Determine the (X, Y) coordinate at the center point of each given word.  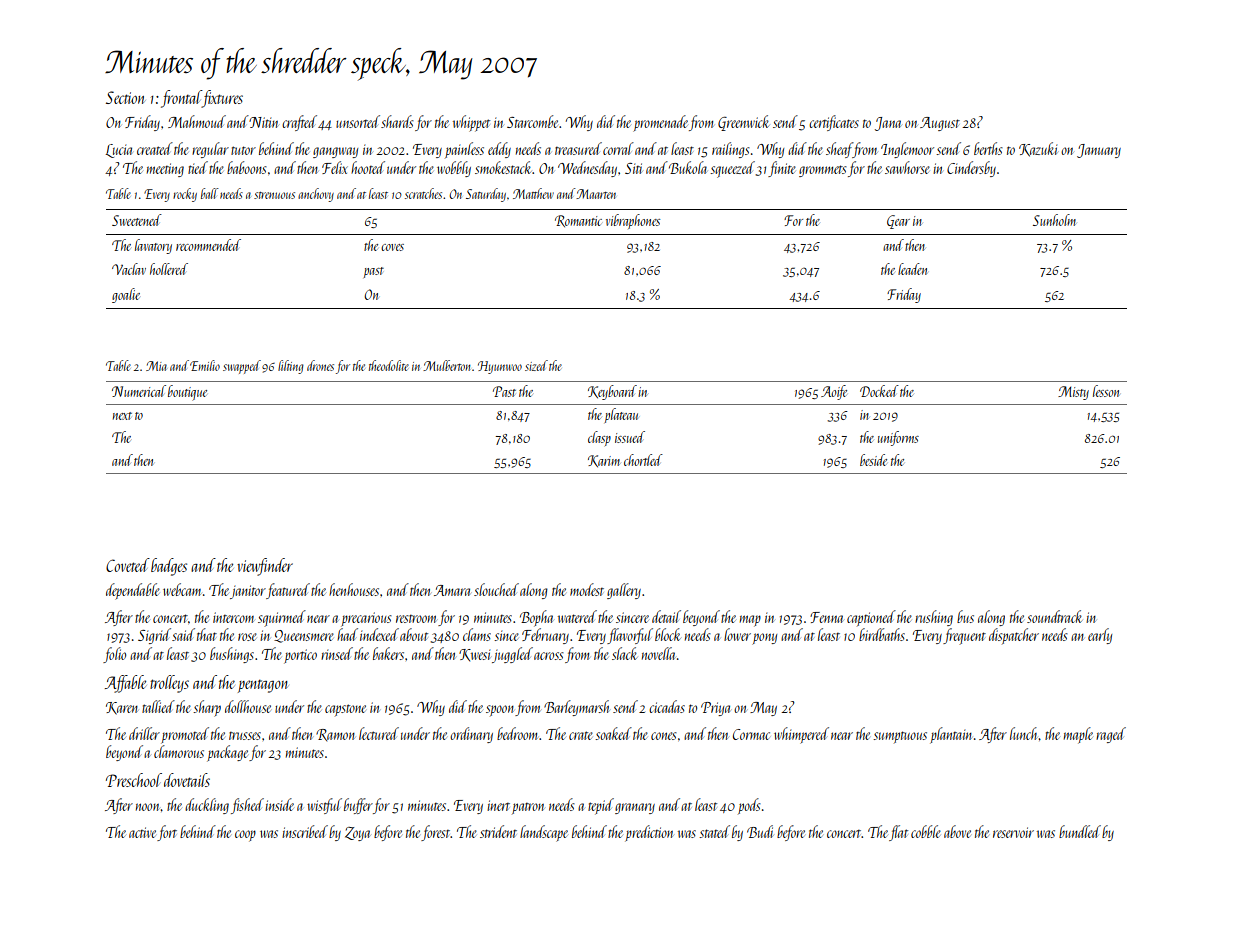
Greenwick (743, 123)
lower (737, 634)
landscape (544, 833)
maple (1078, 735)
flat (898, 833)
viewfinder (265, 567)
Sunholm (1054, 220)
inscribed (305, 831)
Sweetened (137, 220)
